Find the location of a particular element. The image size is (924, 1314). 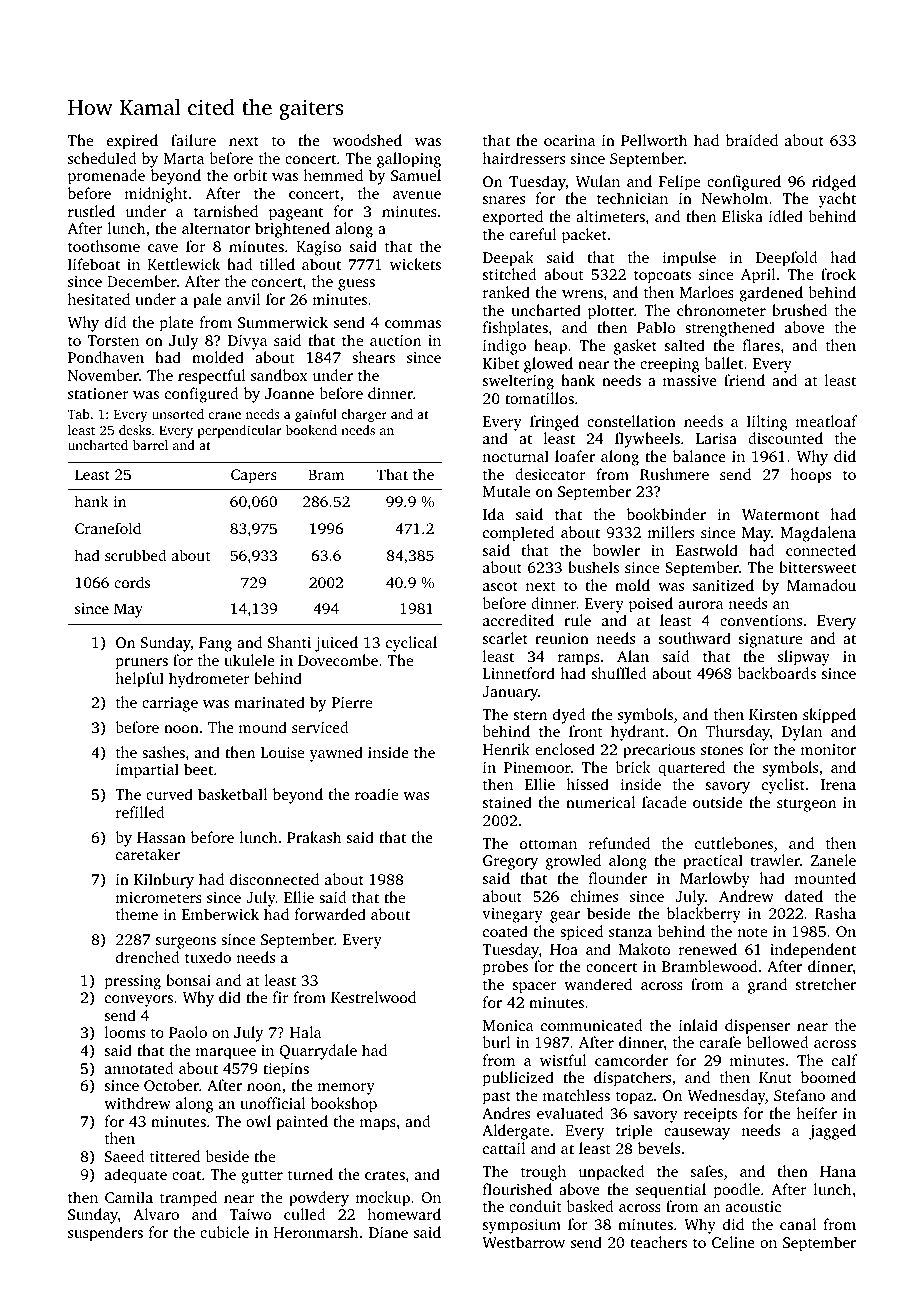

suspenders is located at coordinates (105, 1234).
